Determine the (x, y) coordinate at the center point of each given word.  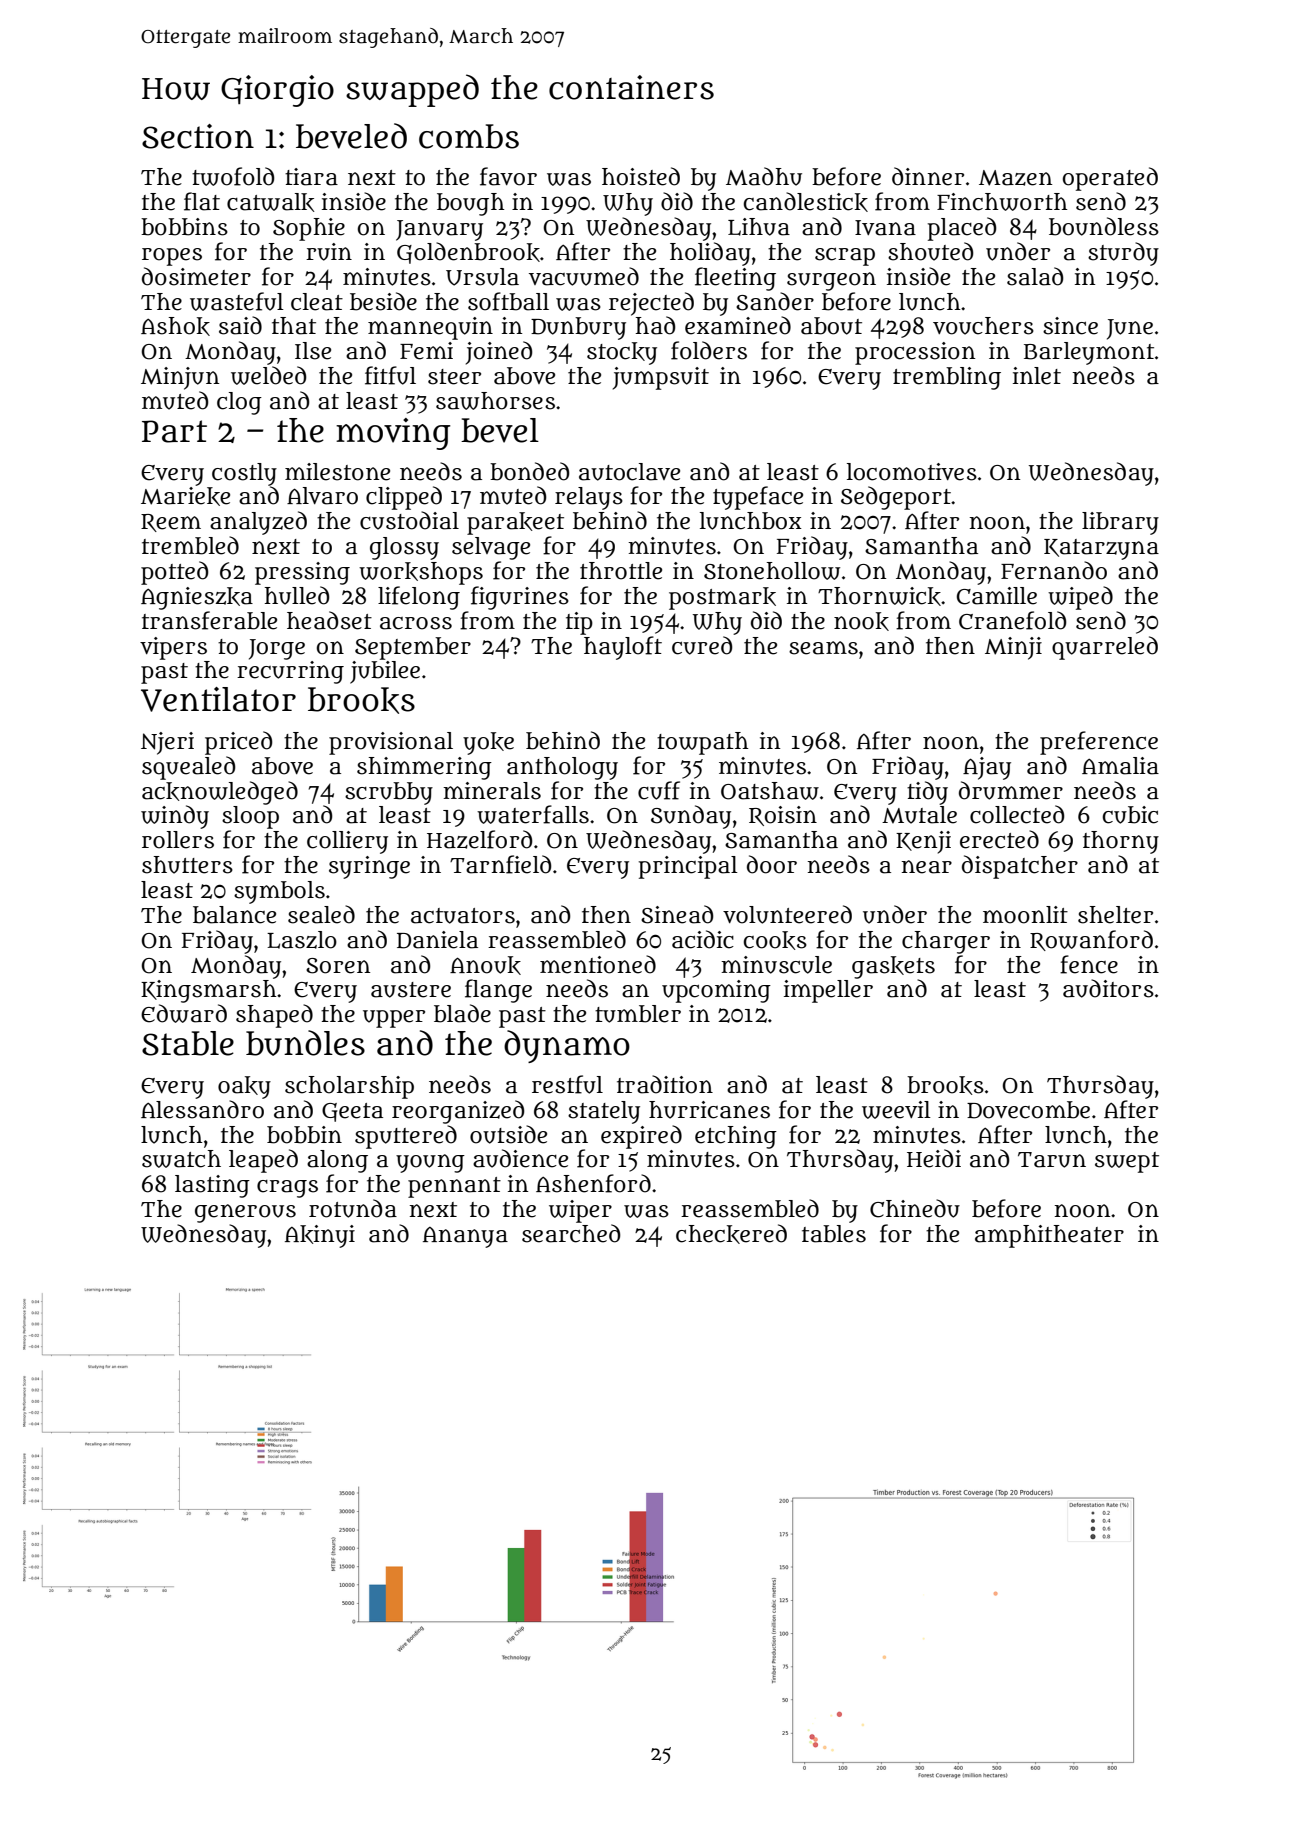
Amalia (1120, 766)
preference (1099, 743)
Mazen (1015, 178)
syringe (369, 867)
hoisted (641, 176)
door (772, 864)
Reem (171, 523)
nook (861, 621)
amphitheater (1049, 1236)
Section (198, 136)
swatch (181, 1159)
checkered (731, 1234)
